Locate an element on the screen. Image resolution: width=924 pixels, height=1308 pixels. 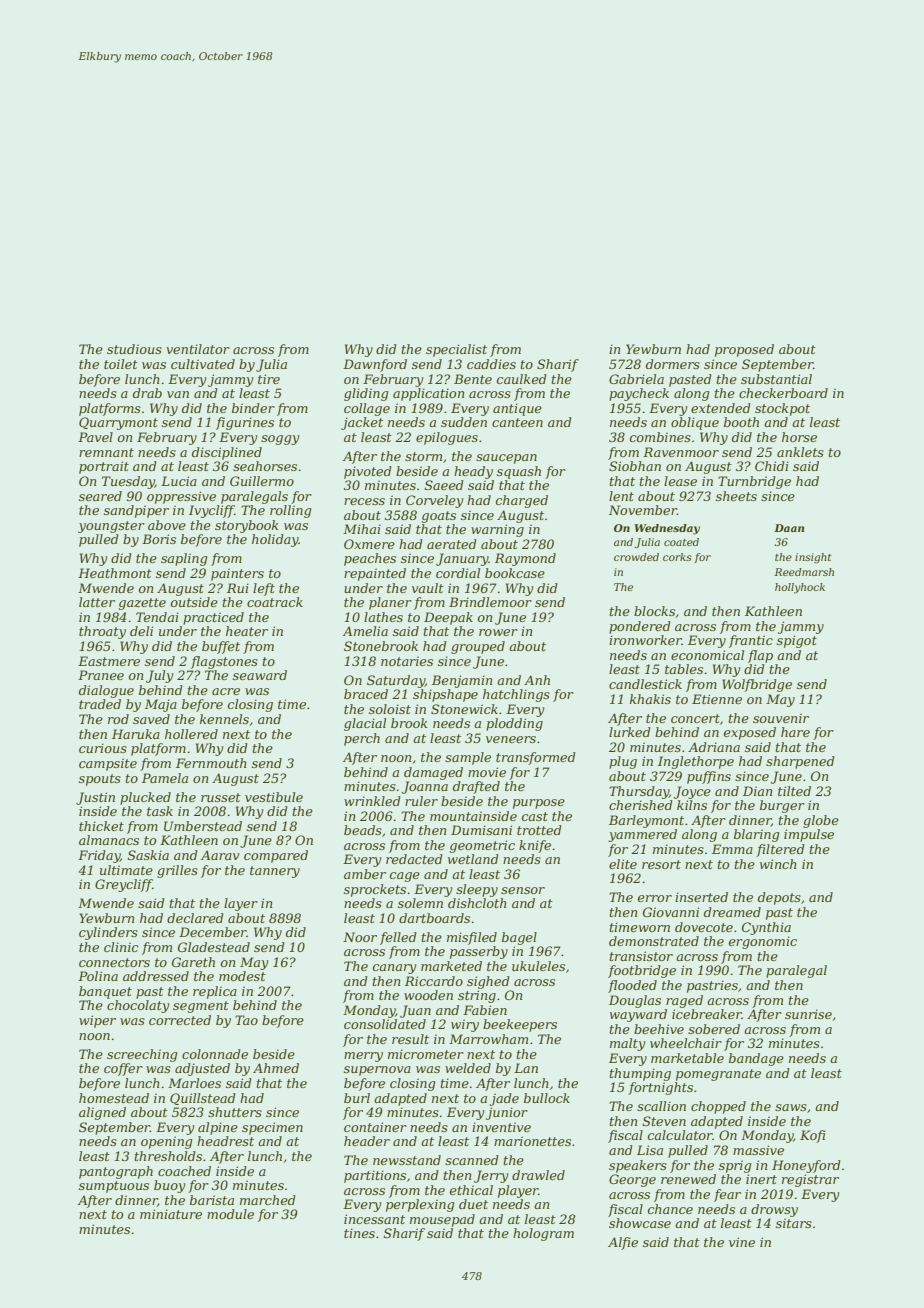
thresholds is located at coordinates (168, 1156).
